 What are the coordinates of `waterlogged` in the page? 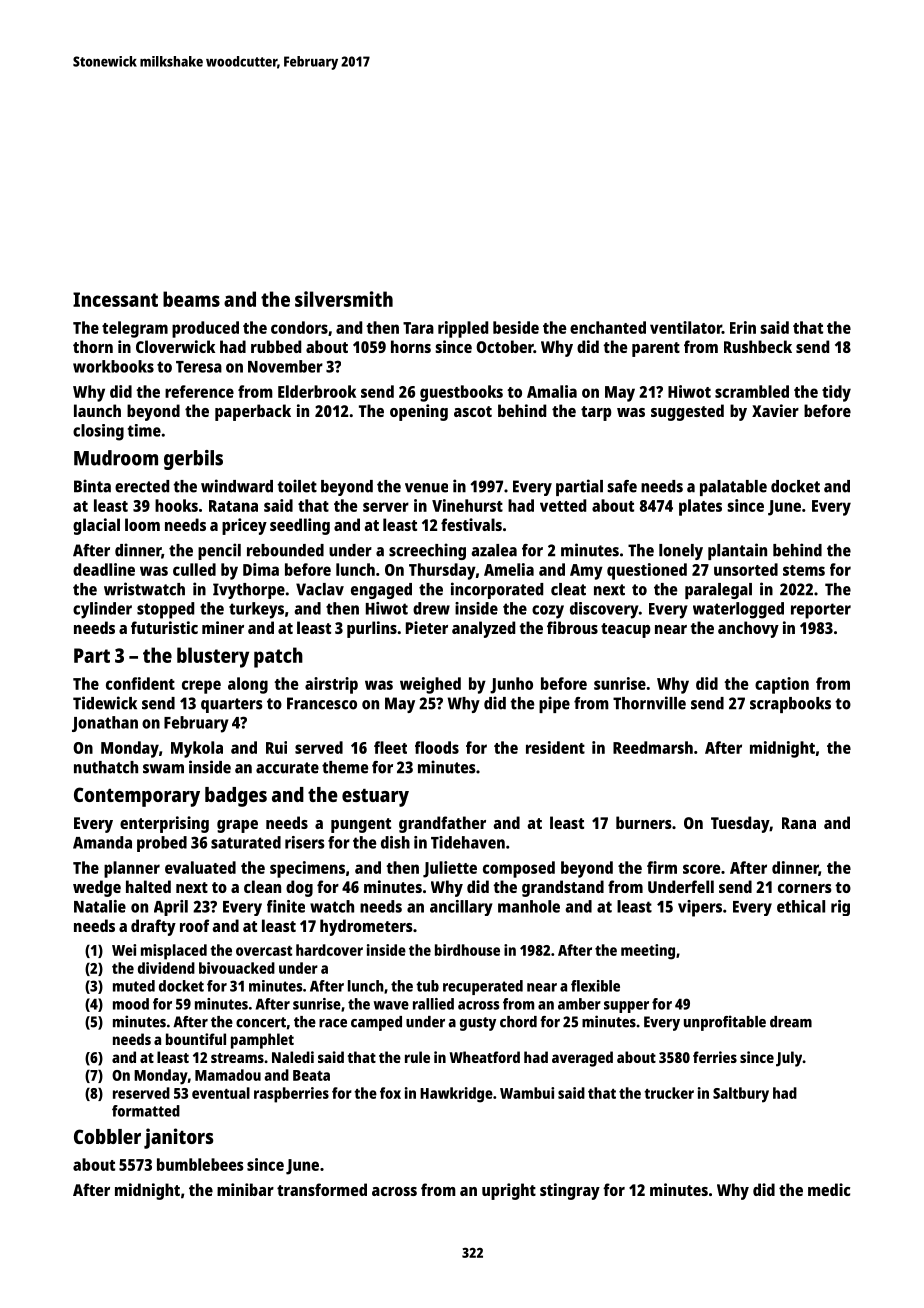 It's located at (738, 610).
